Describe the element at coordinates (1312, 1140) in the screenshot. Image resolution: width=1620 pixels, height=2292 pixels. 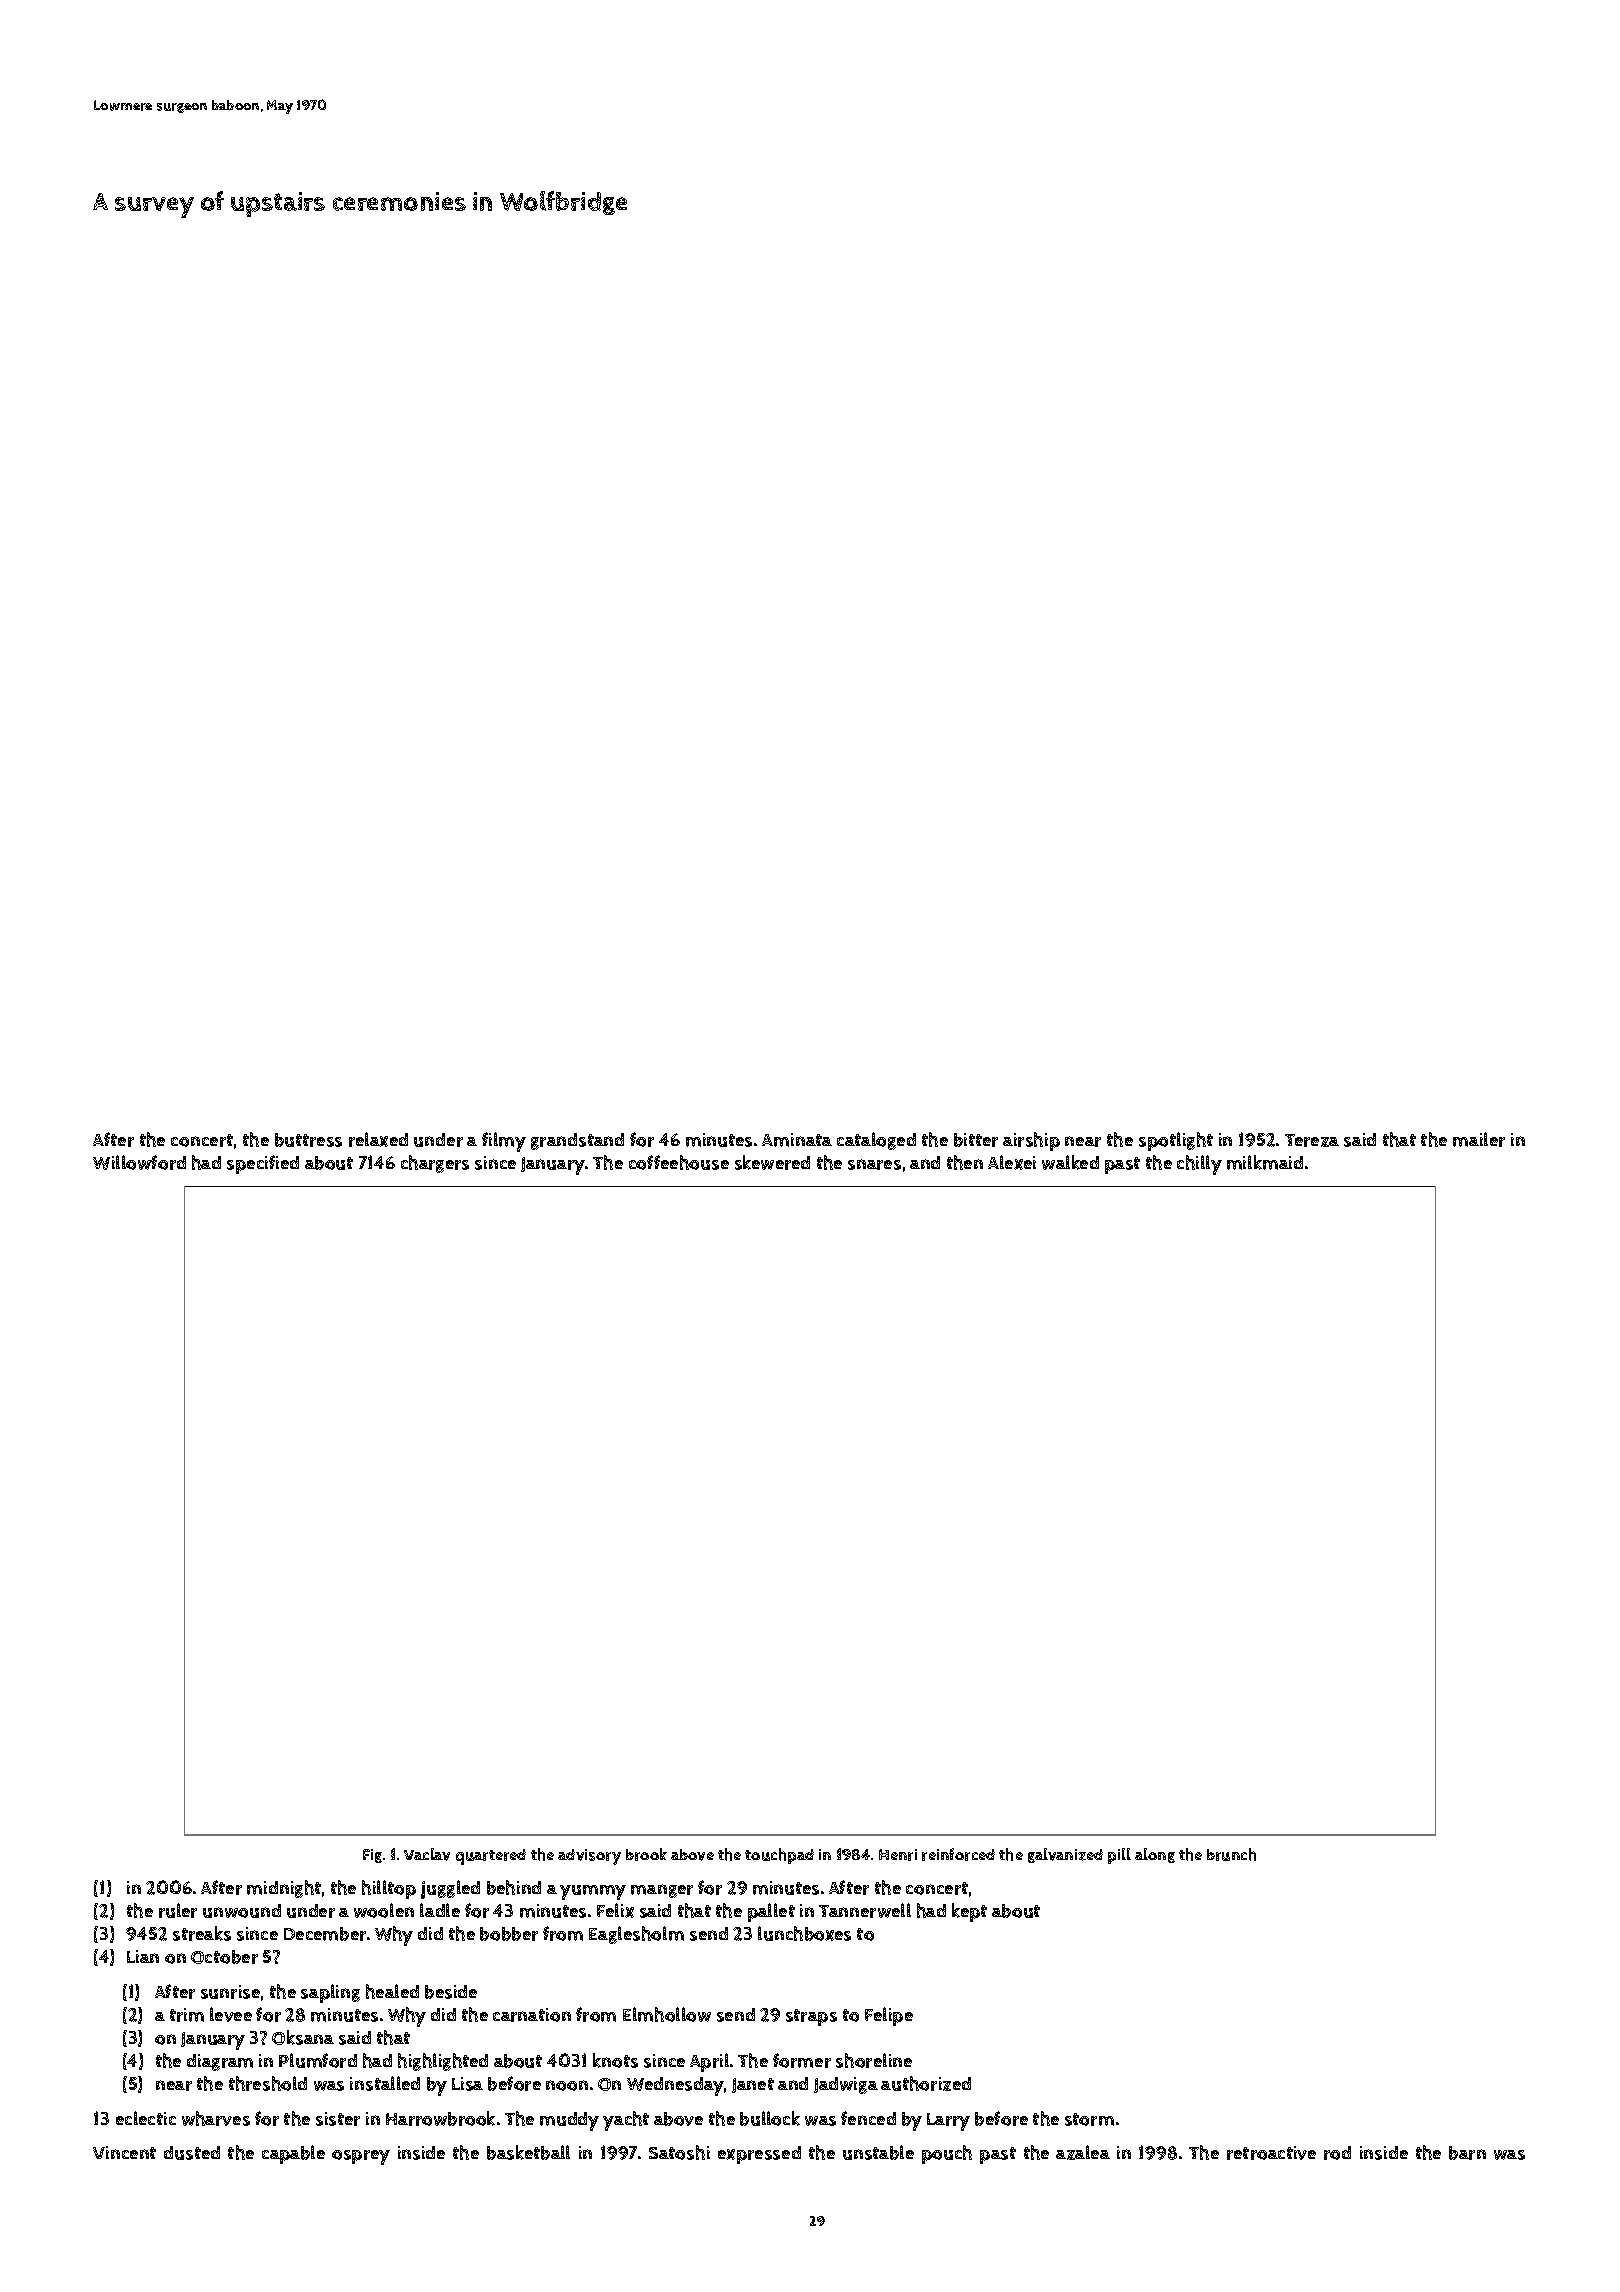
I see `Tereza` at that location.
